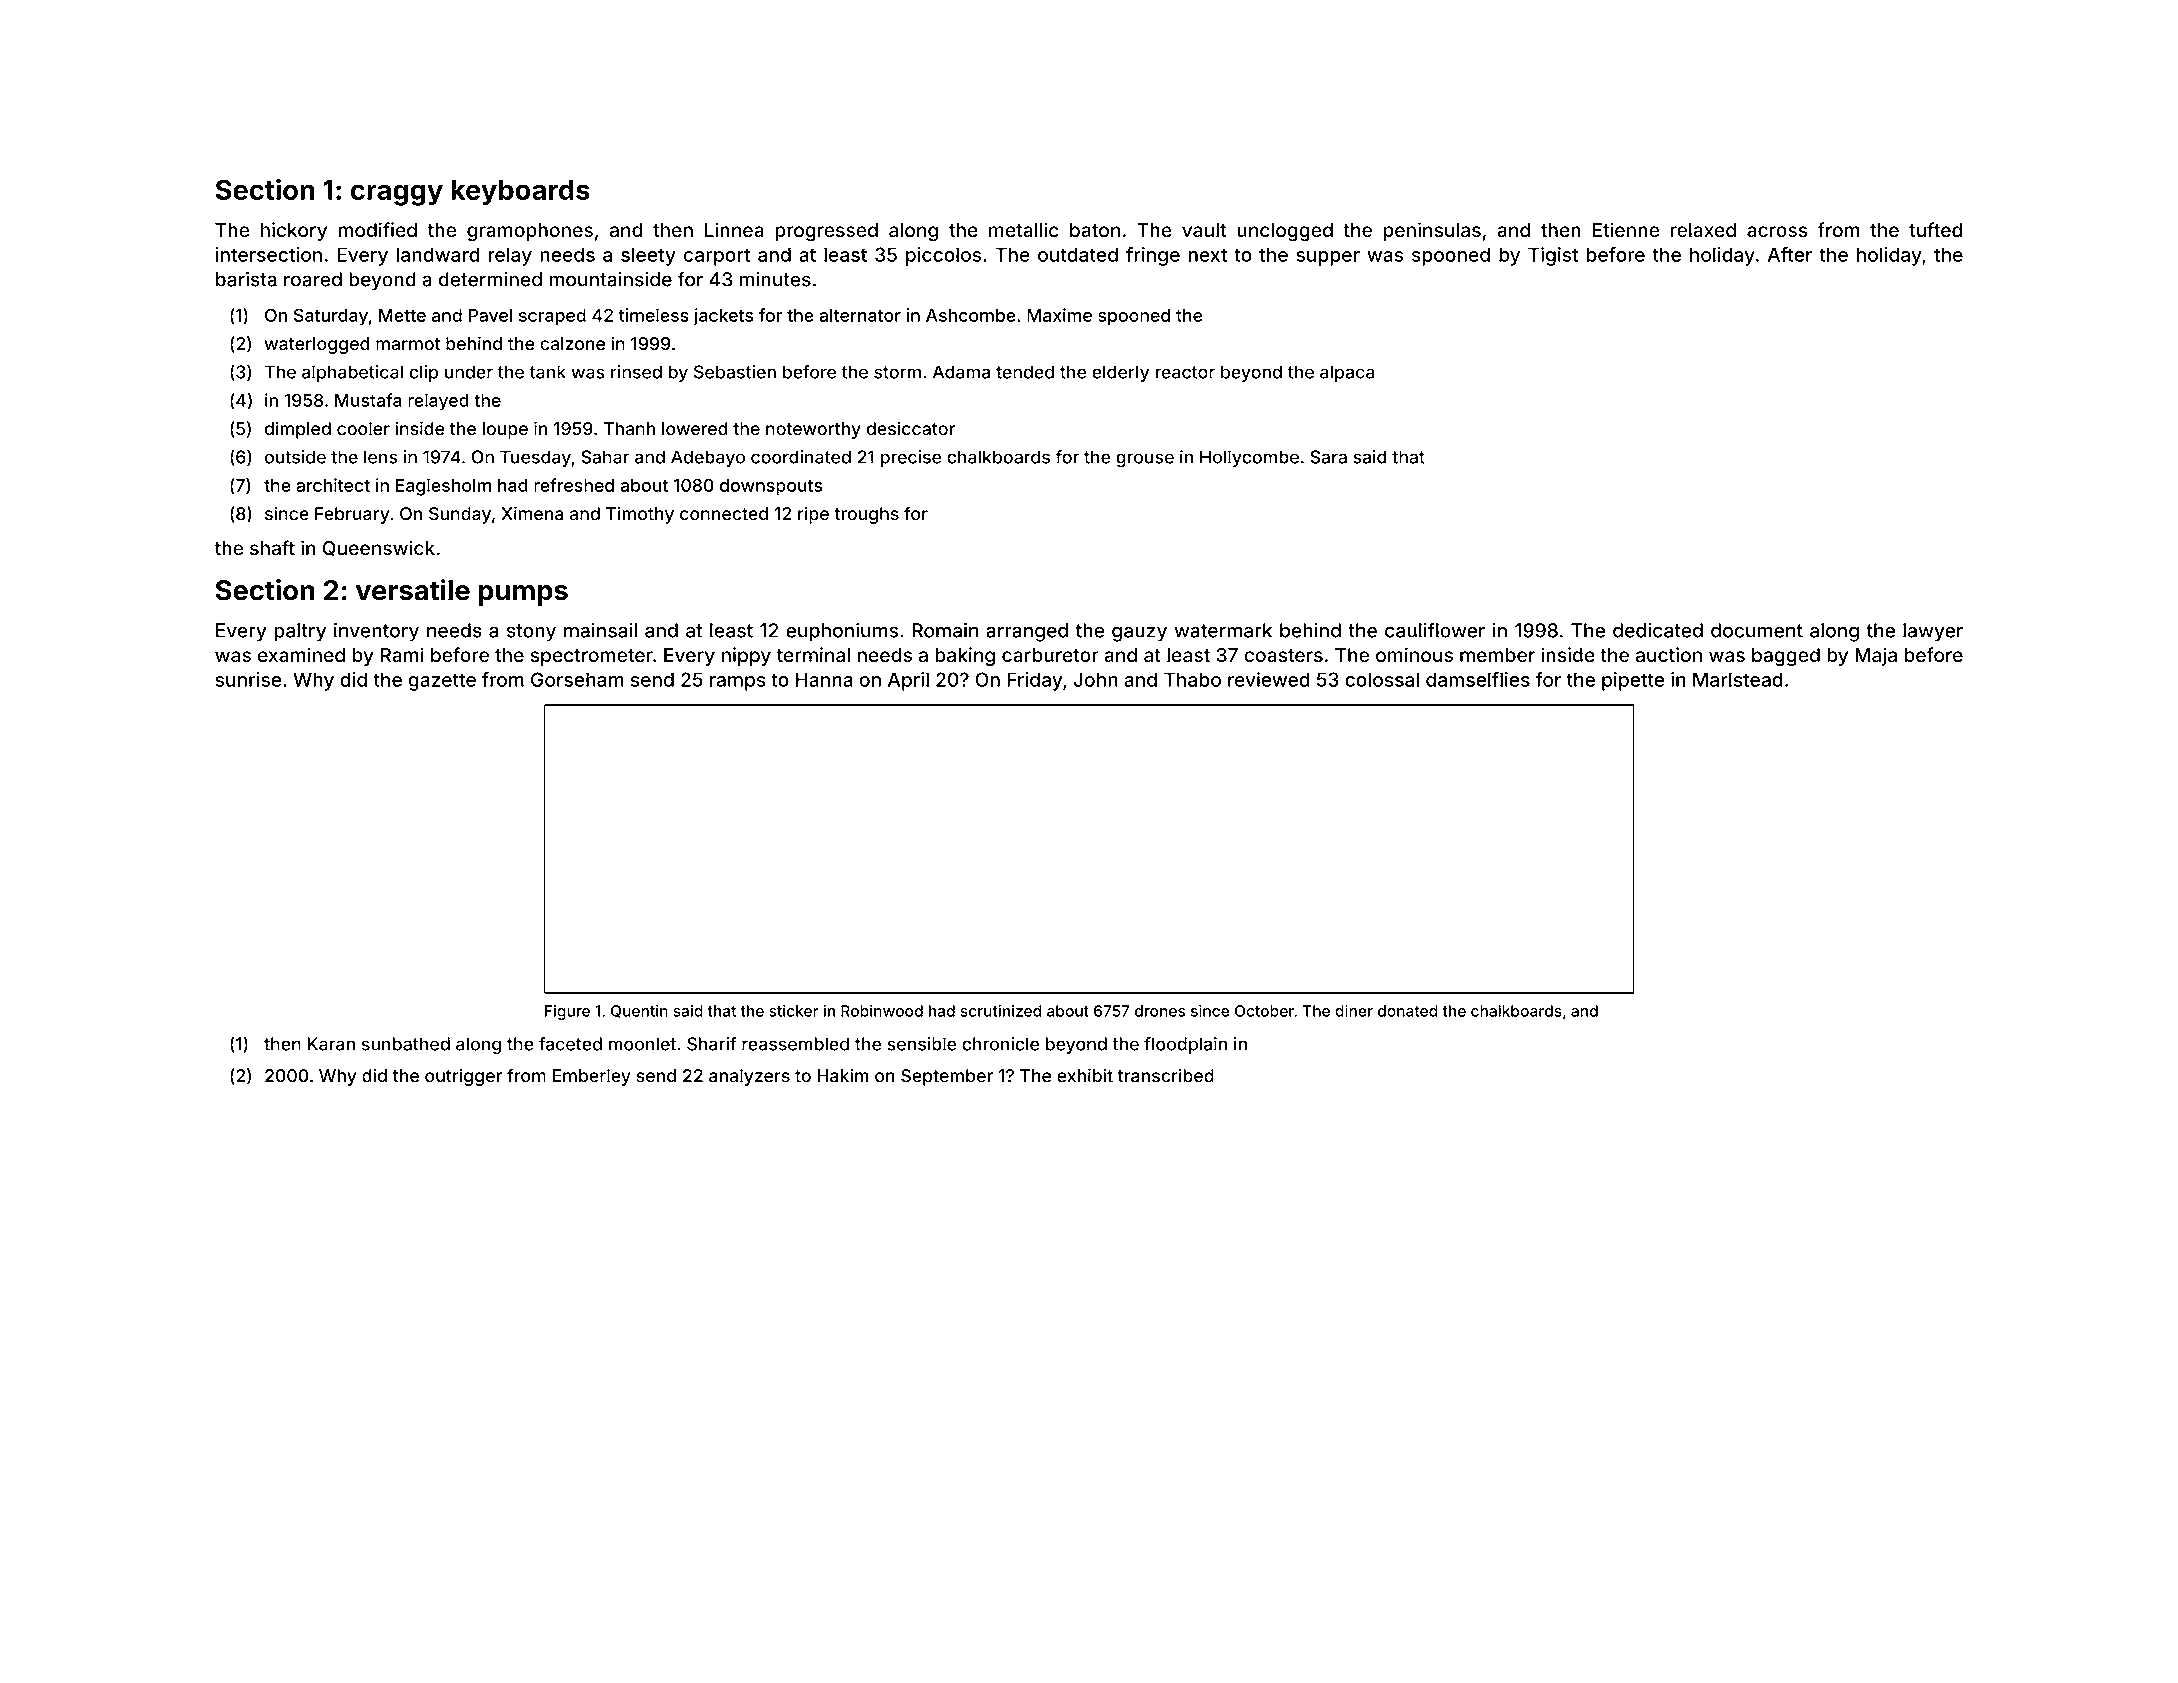 The height and width of the image is (1683, 2178). I want to click on Figure, so click(567, 1012).
